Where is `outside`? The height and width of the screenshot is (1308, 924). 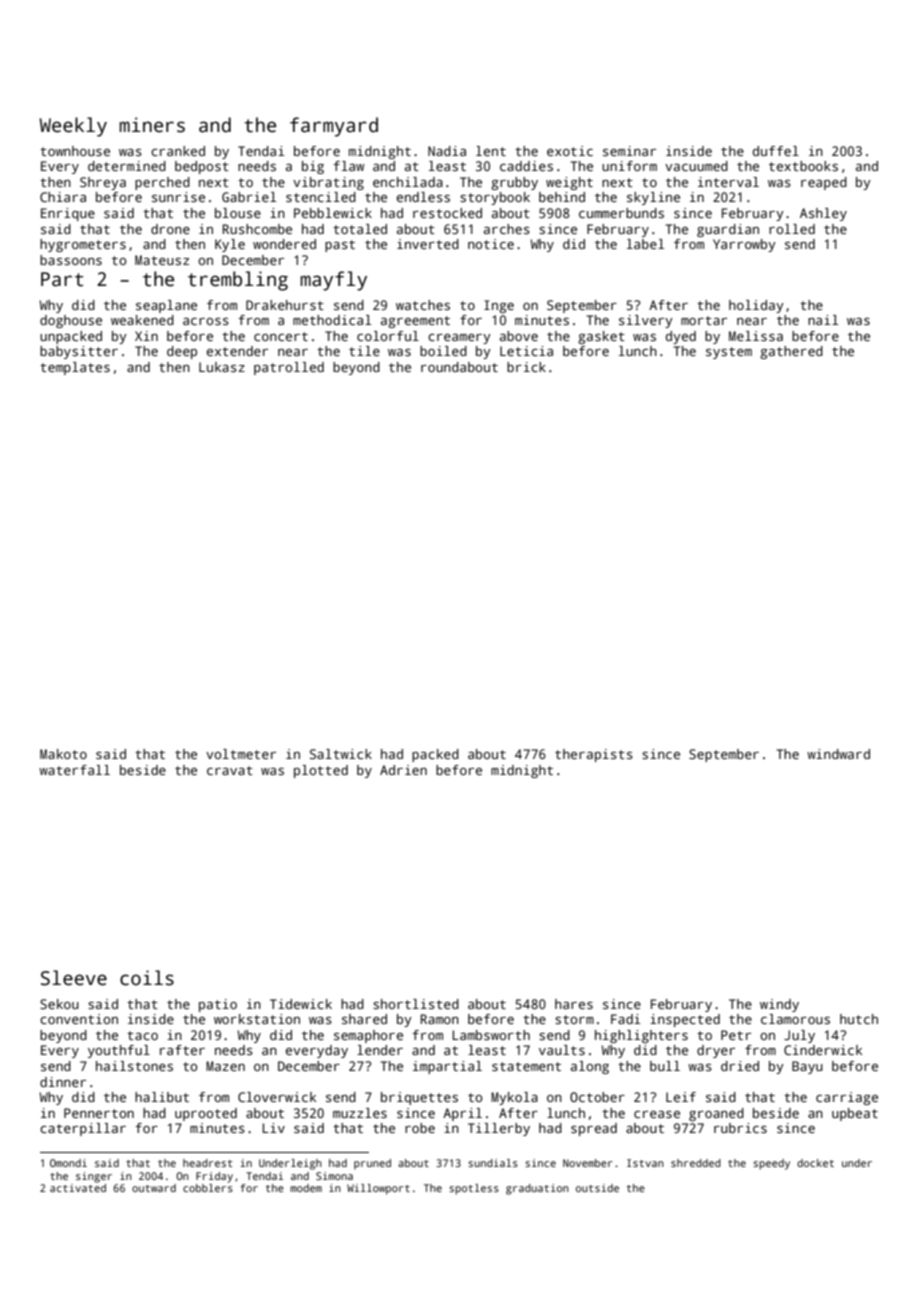
outside is located at coordinates (597, 1188).
